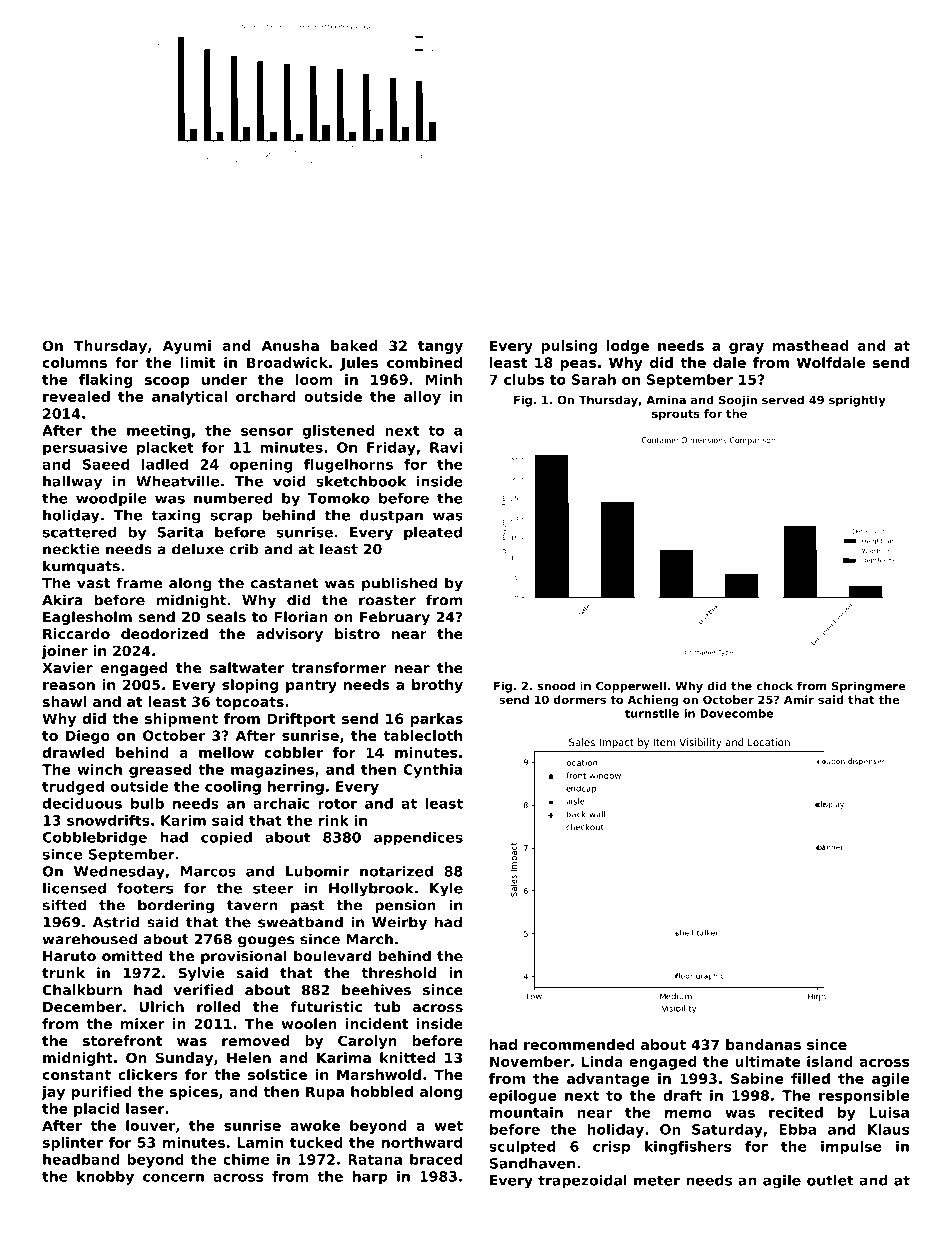 The image size is (952, 1233). I want to click on columns, so click(74, 362).
